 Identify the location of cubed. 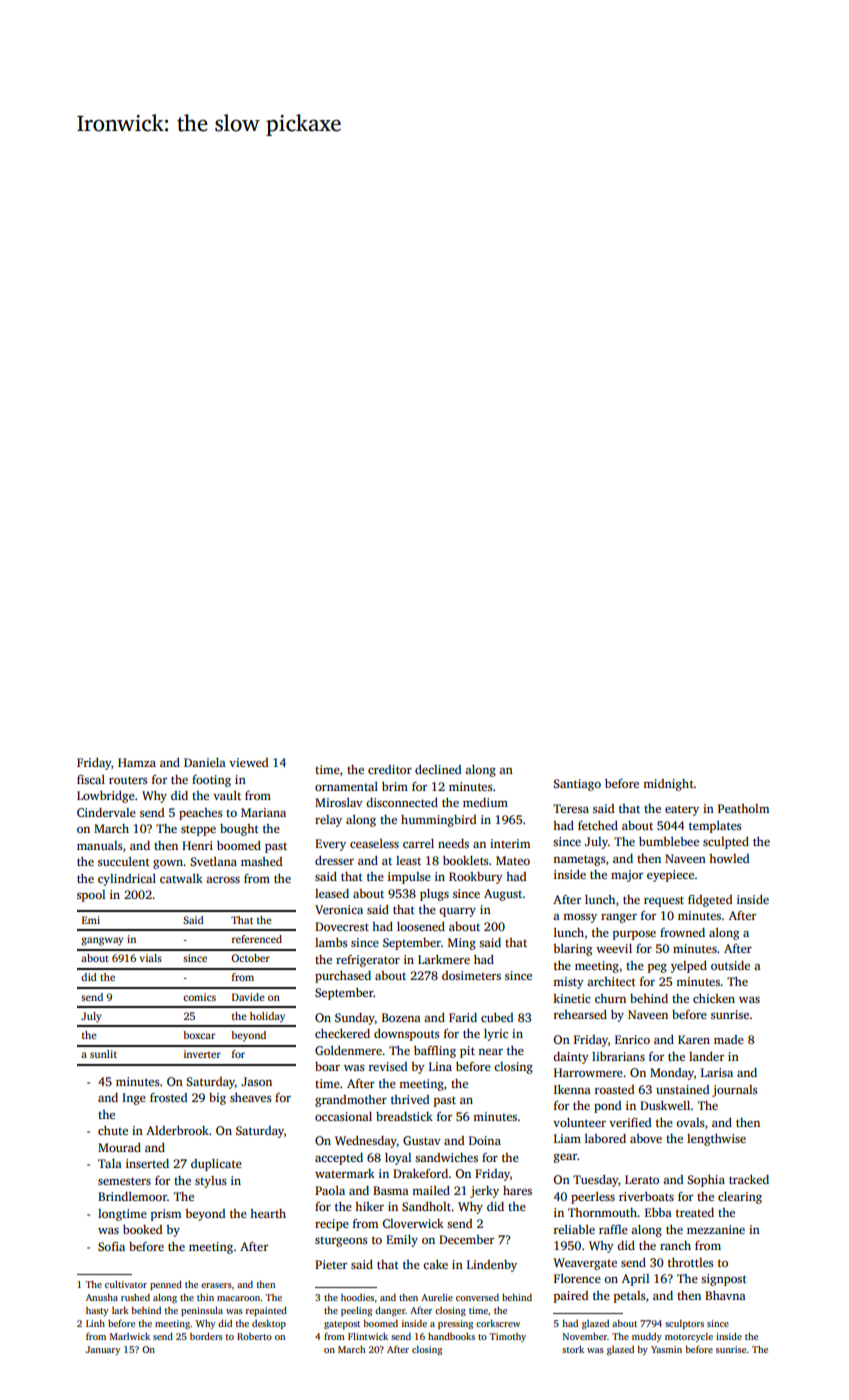
(497, 1017).
